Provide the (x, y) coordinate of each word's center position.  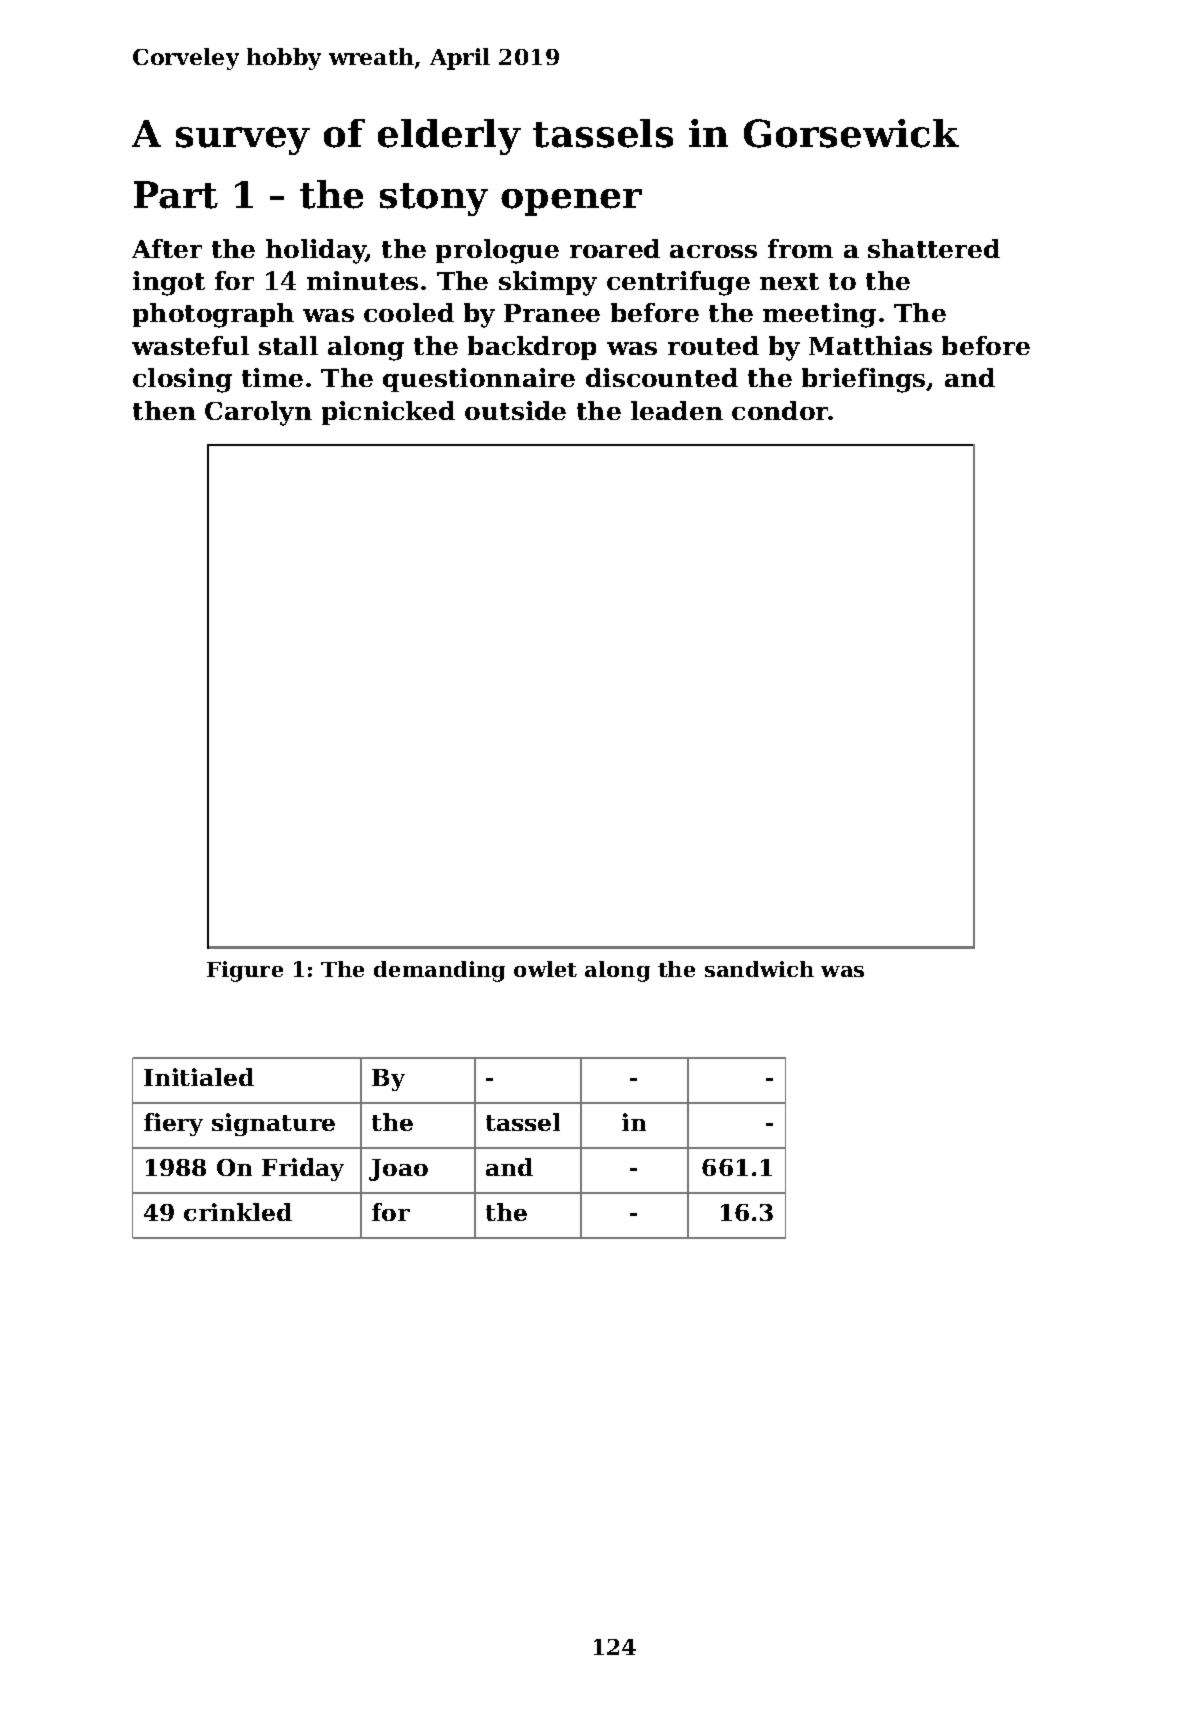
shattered (934, 248)
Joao (398, 1170)
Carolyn (258, 413)
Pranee (552, 313)
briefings (864, 380)
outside (515, 410)
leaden (677, 410)
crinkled (238, 1212)
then (164, 410)
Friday (303, 1169)
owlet (545, 969)
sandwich (759, 969)
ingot (169, 283)
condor (780, 410)
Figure (245, 971)
